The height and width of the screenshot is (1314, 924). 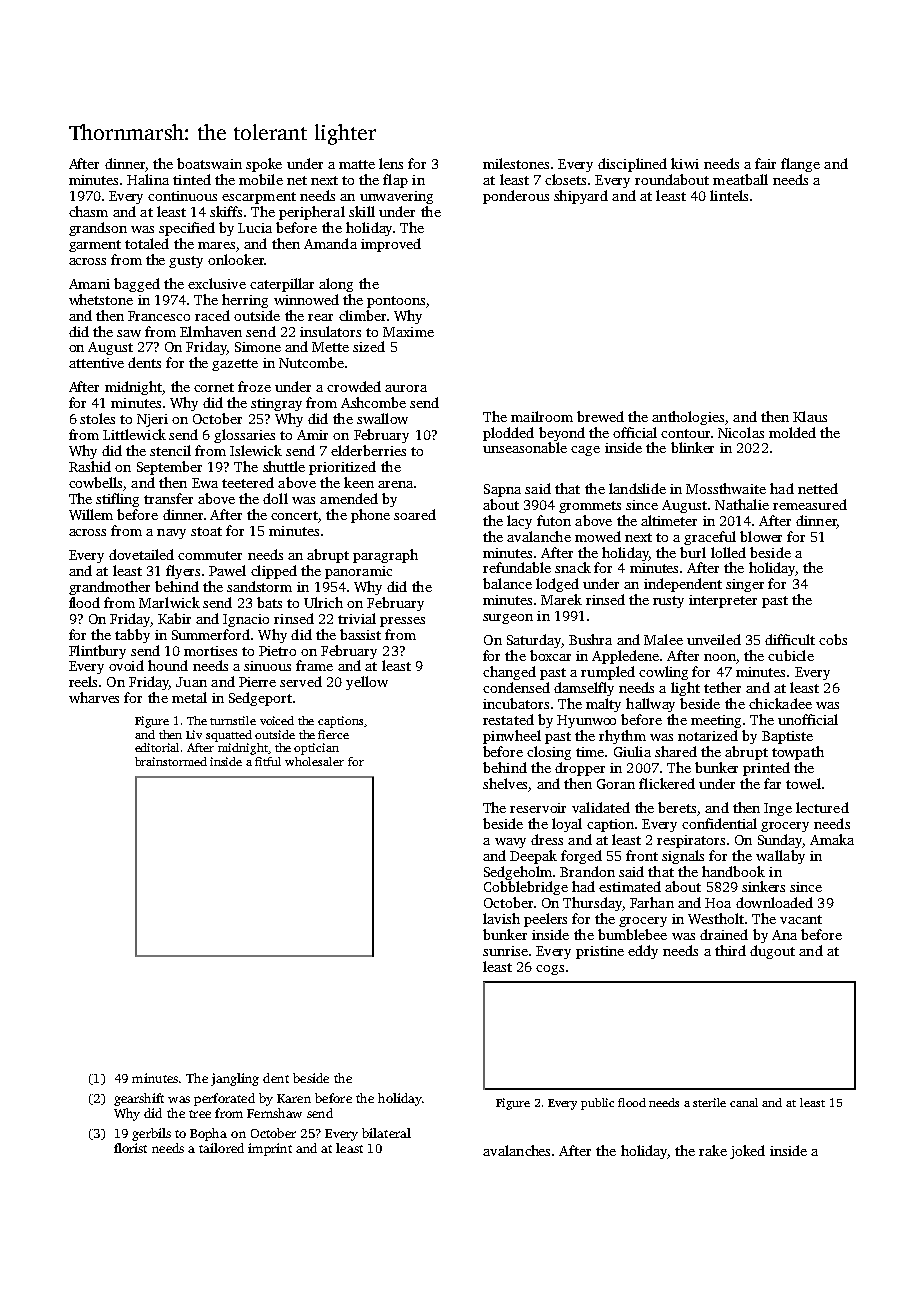 I want to click on Klaus, so click(x=810, y=416).
